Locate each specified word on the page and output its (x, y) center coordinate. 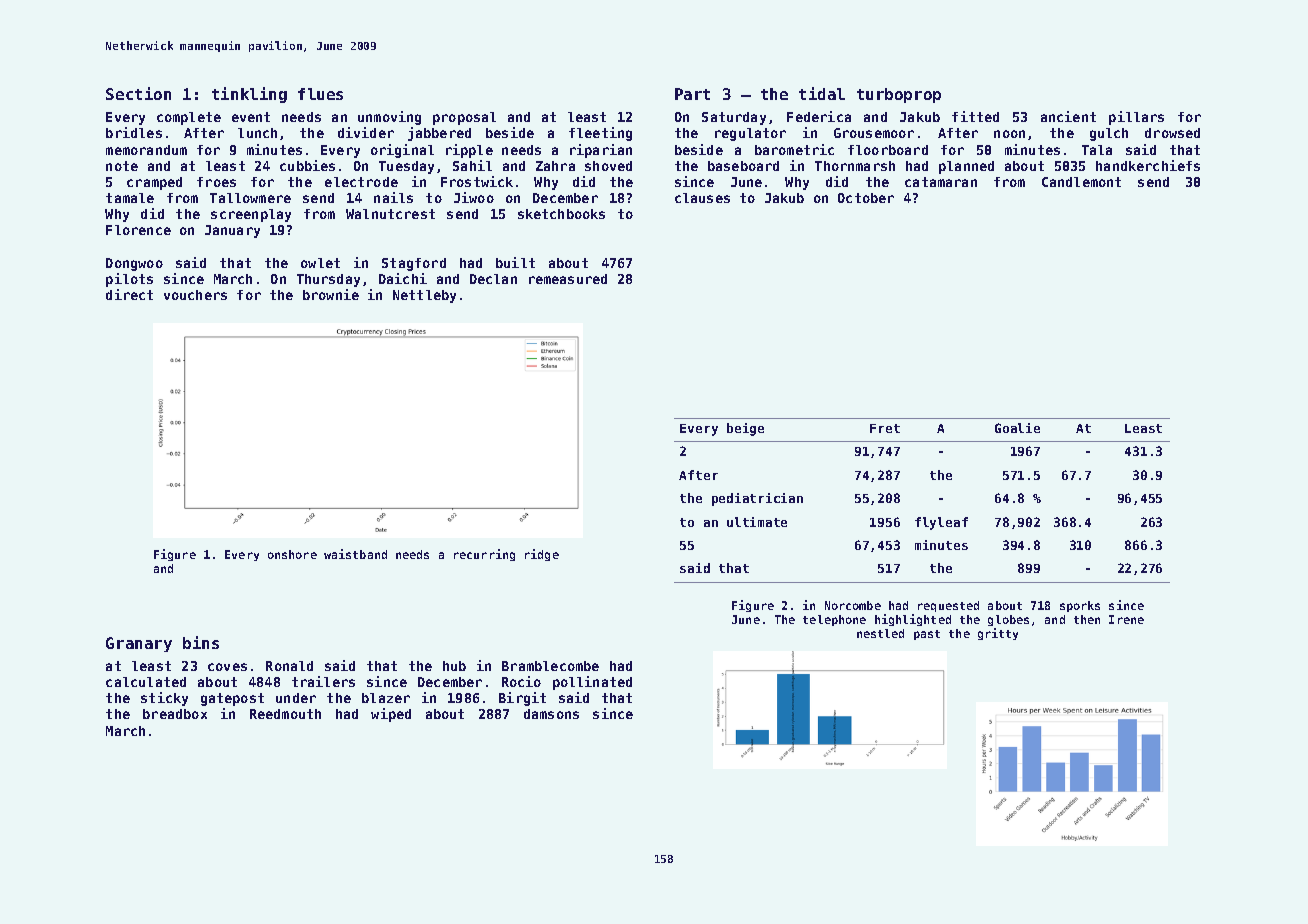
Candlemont (1081, 182)
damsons (551, 714)
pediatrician (757, 499)
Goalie (1017, 428)
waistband (355, 554)
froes (216, 182)
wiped (391, 715)
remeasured (568, 279)
